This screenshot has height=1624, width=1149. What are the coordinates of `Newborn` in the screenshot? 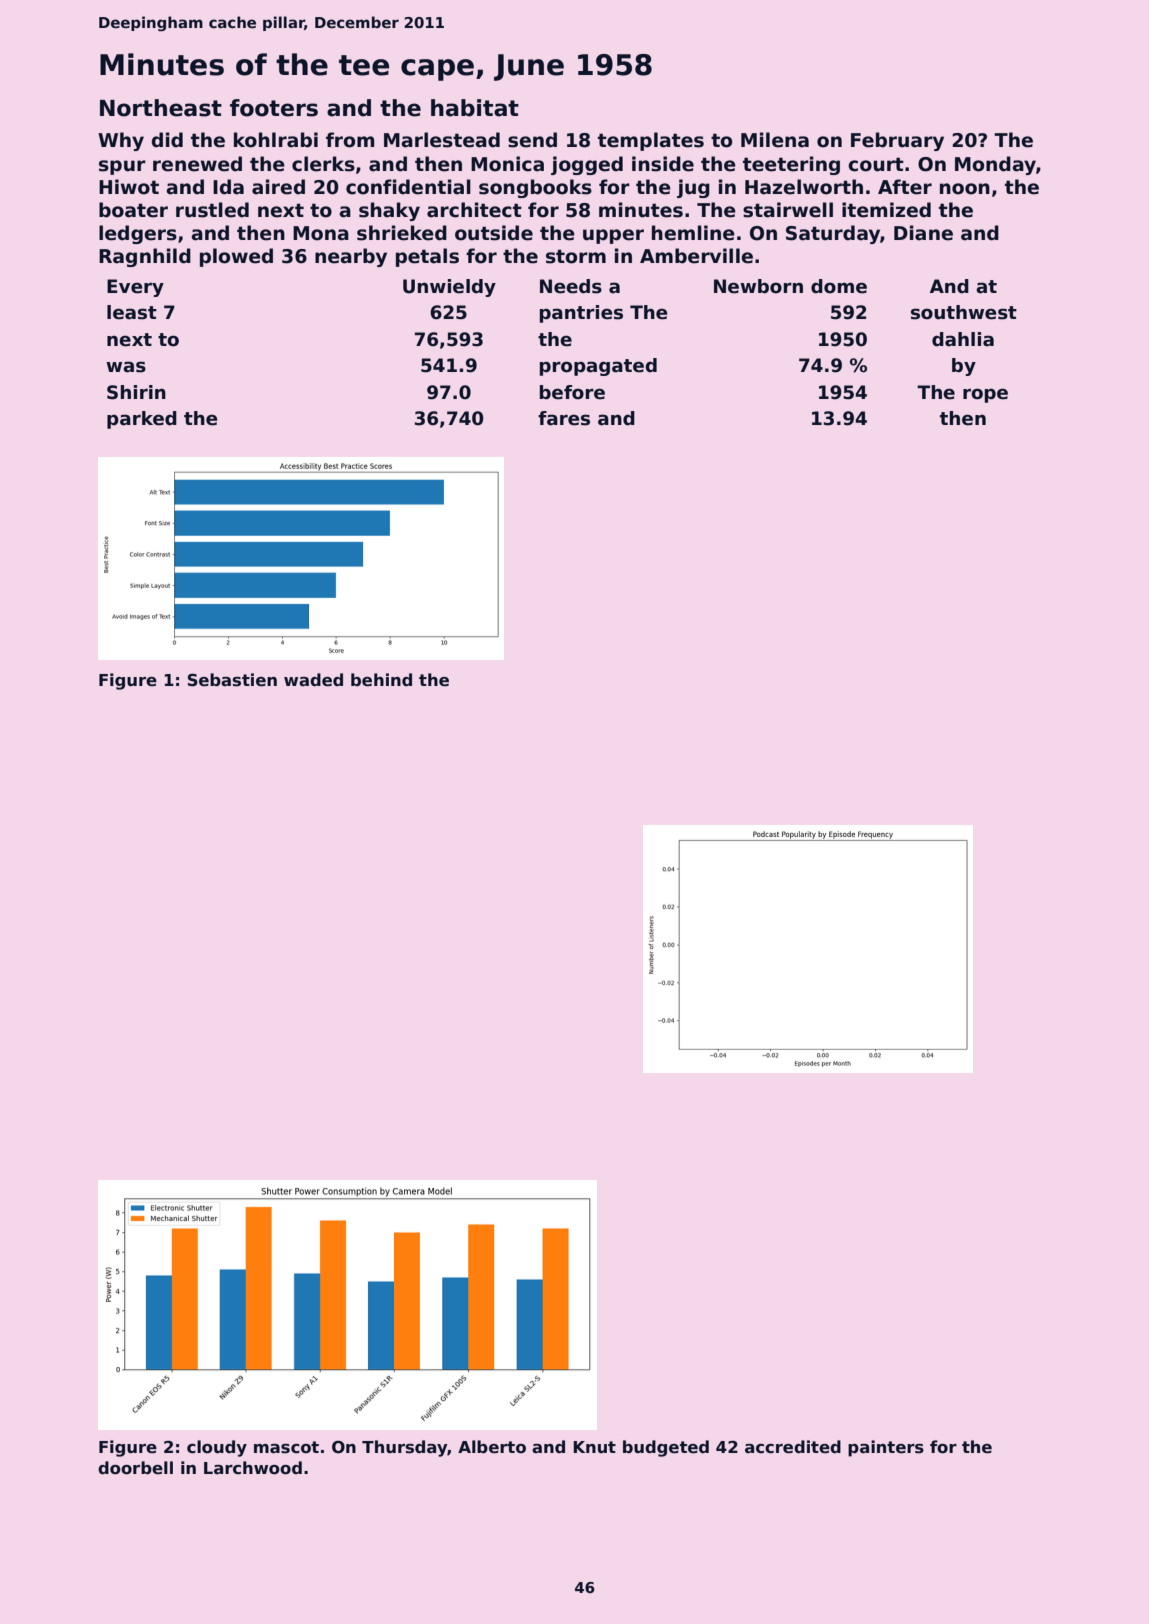 It's located at (758, 286).
